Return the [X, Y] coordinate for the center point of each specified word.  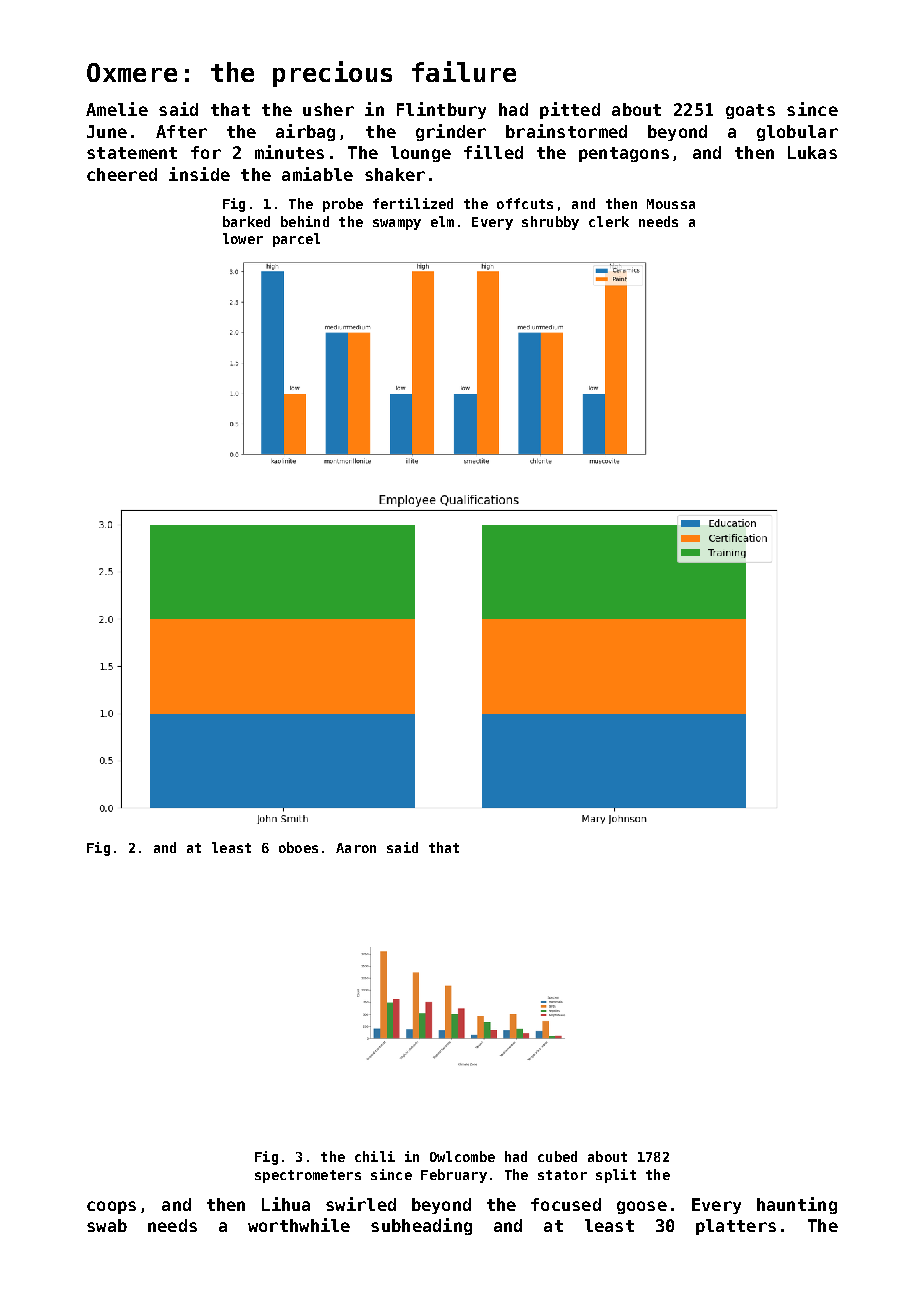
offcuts [525, 203]
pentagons [624, 154]
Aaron [356, 848]
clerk [609, 221]
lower [243, 238]
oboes [298, 847]
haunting [797, 1205]
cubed [557, 1156]
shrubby [550, 223]
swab [107, 1225]
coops [111, 1207]
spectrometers [308, 1176]
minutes [289, 152]
